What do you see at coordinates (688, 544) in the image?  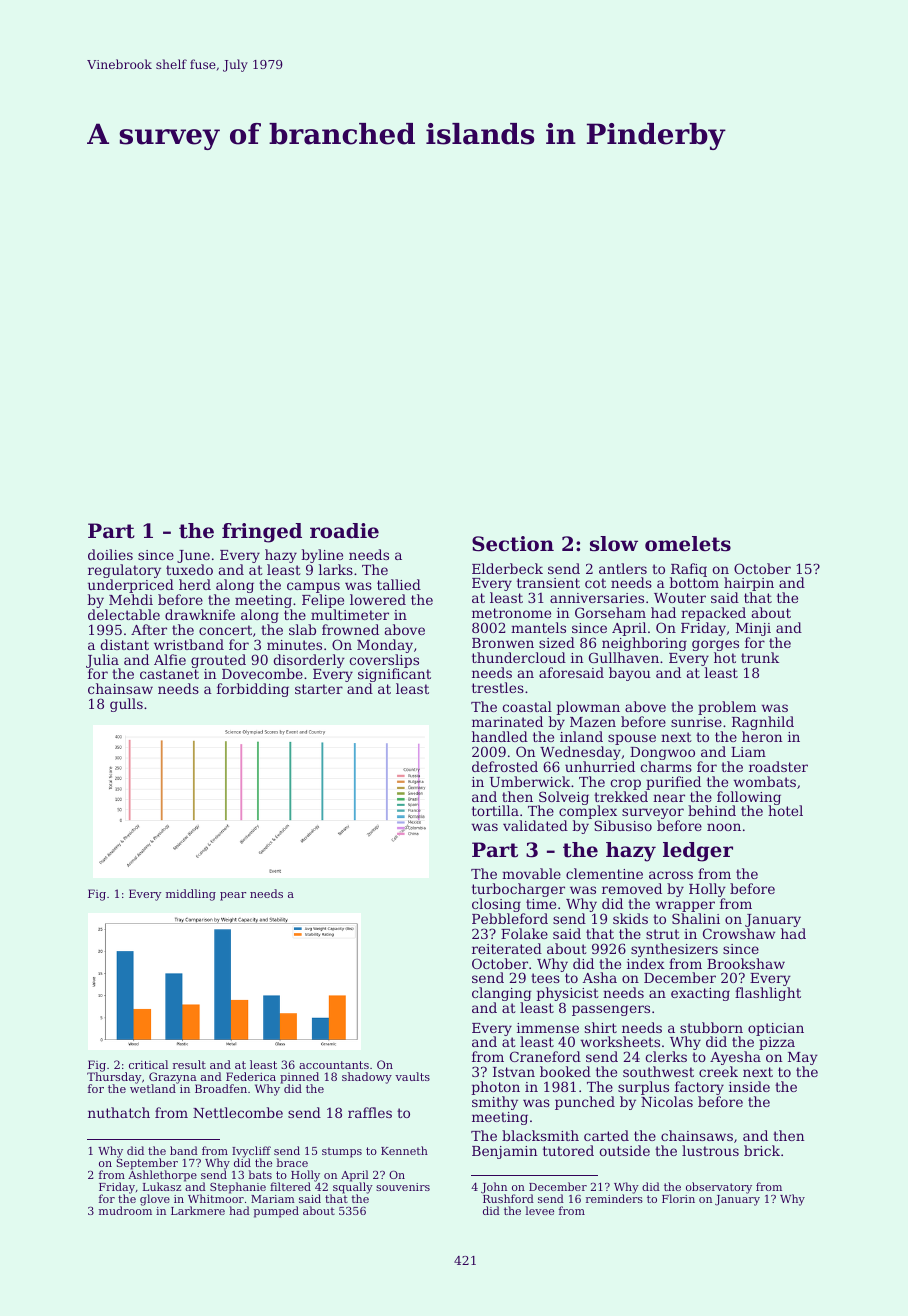 I see `omelets` at bounding box center [688, 544].
